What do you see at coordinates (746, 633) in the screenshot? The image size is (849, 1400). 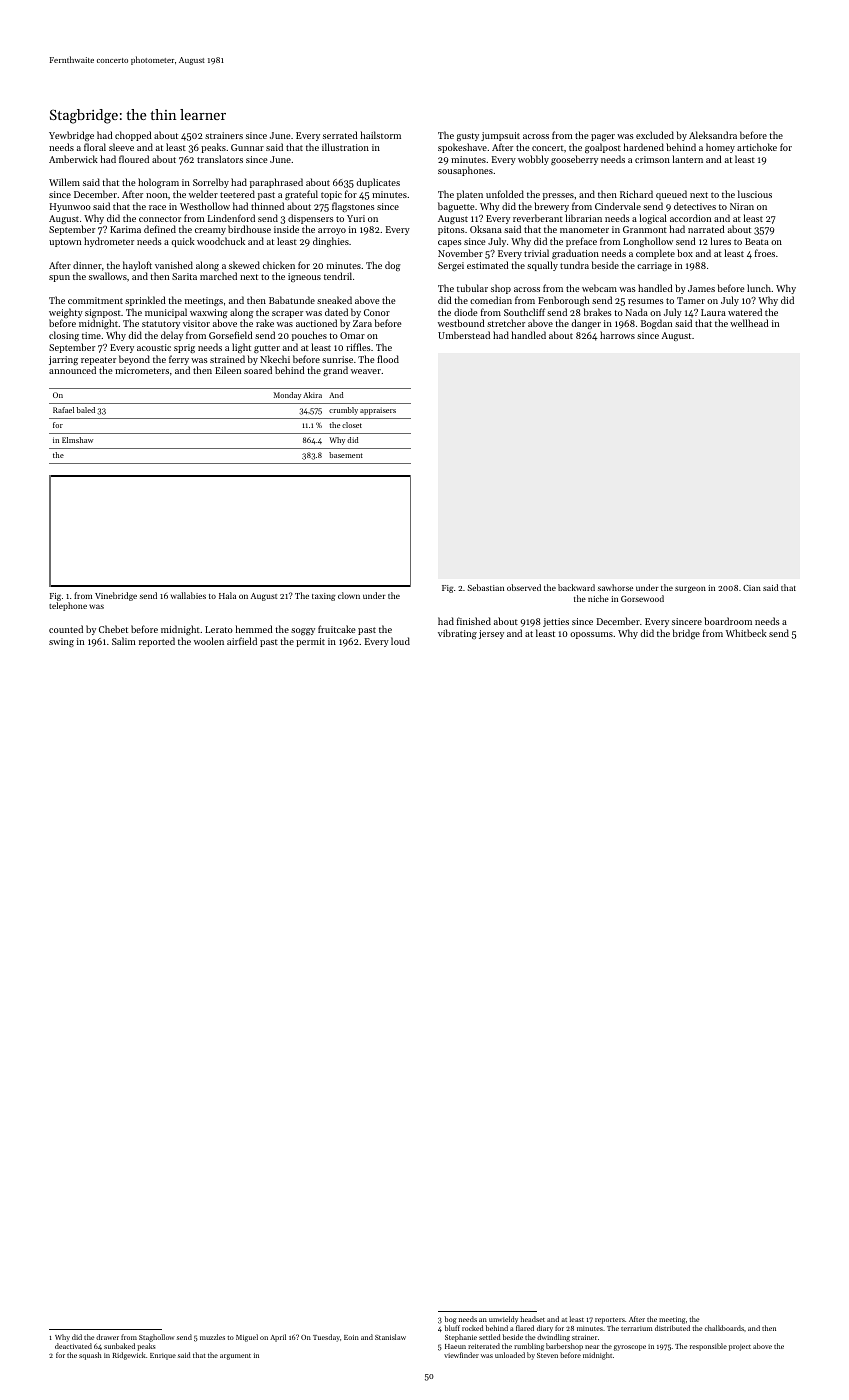 I see `Whitbeck` at bounding box center [746, 633].
